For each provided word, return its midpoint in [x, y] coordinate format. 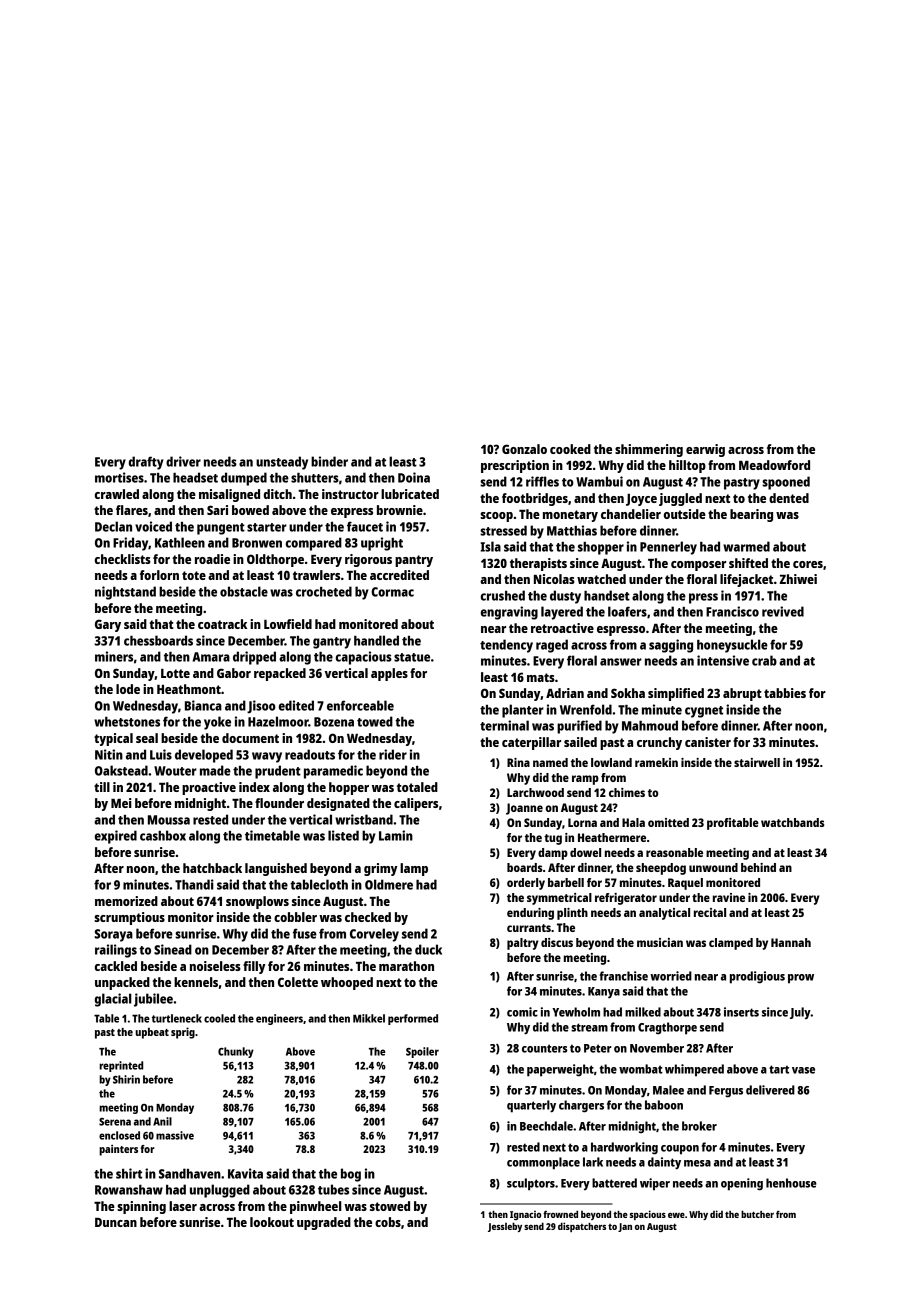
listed [343, 835]
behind [758, 867]
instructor [350, 494]
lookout [272, 1222]
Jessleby [505, 1227]
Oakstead [121, 770]
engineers [279, 1019]
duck [428, 949]
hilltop [687, 466]
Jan [625, 1227]
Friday [130, 544]
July [800, 1013]
